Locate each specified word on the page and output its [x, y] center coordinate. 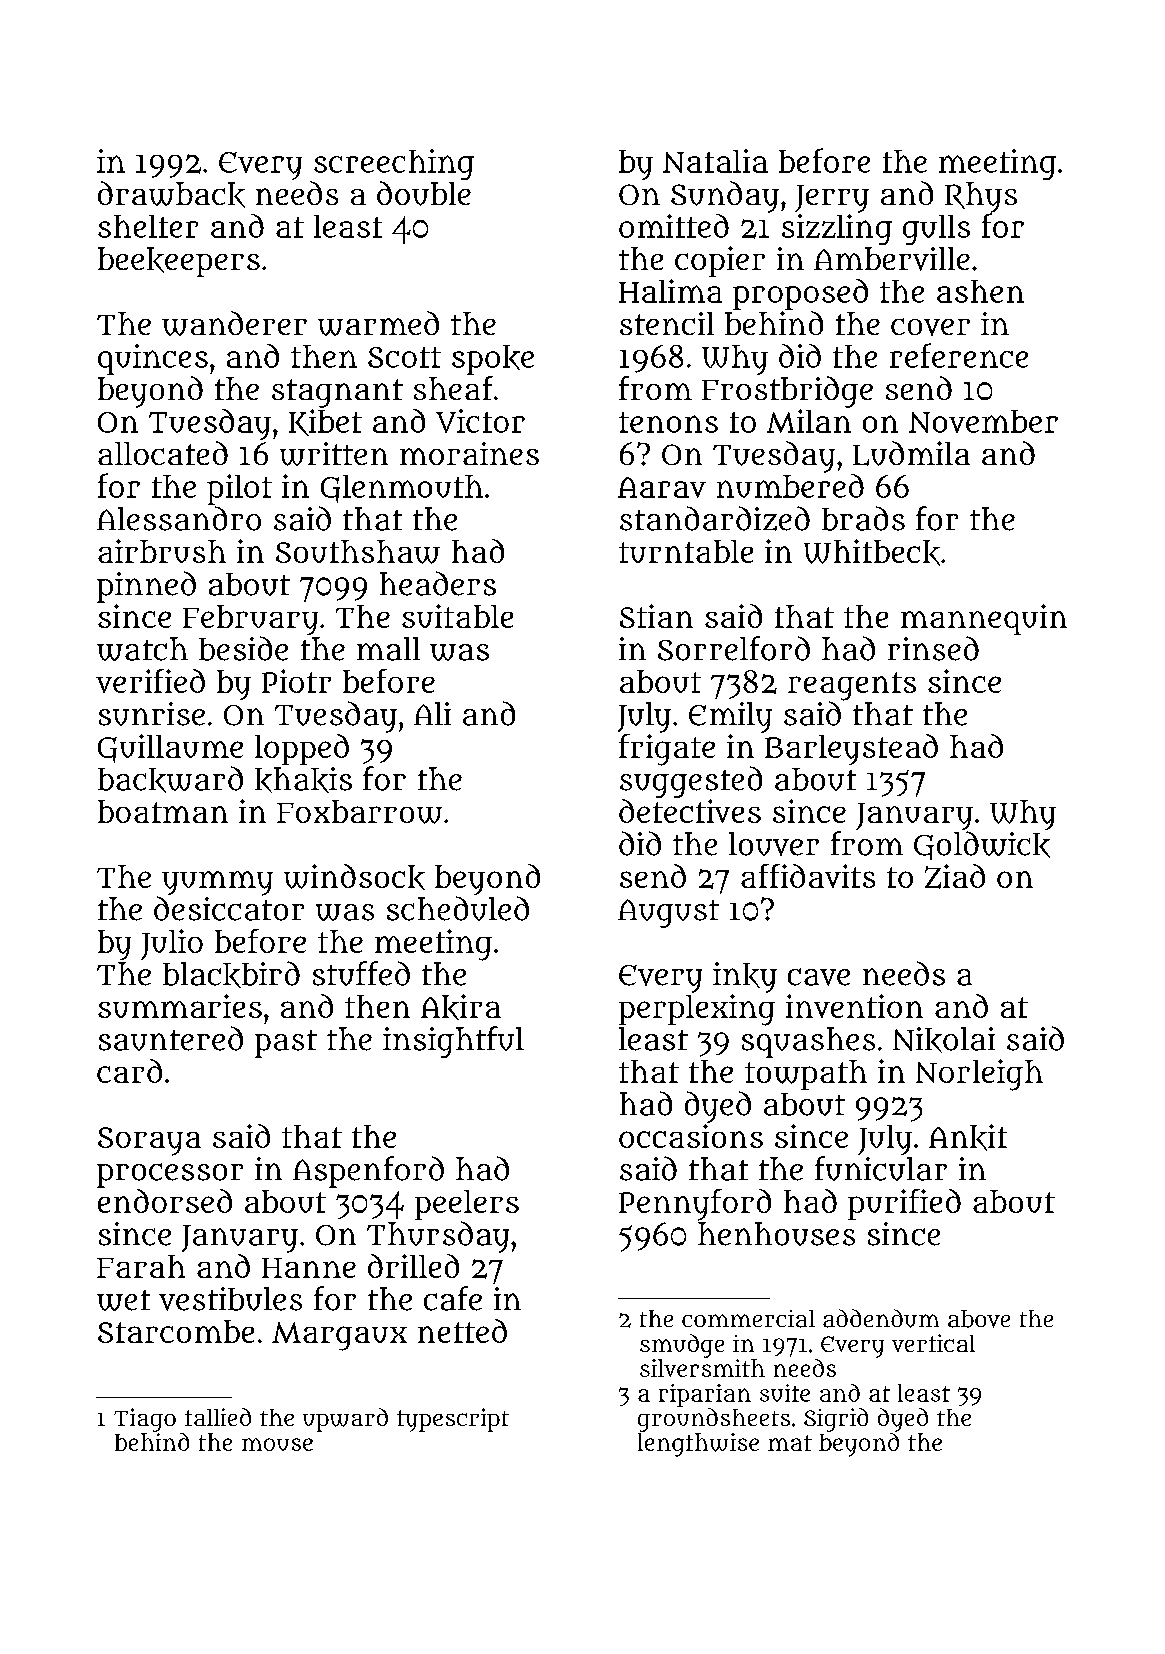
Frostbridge [787, 392]
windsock [354, 877]
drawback [171, 194]
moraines [469, 453]
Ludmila [911, 453]
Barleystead [851, 749]
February [250, 620]
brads [863, 518]
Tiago [145, 1420]
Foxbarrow [359, 812]
